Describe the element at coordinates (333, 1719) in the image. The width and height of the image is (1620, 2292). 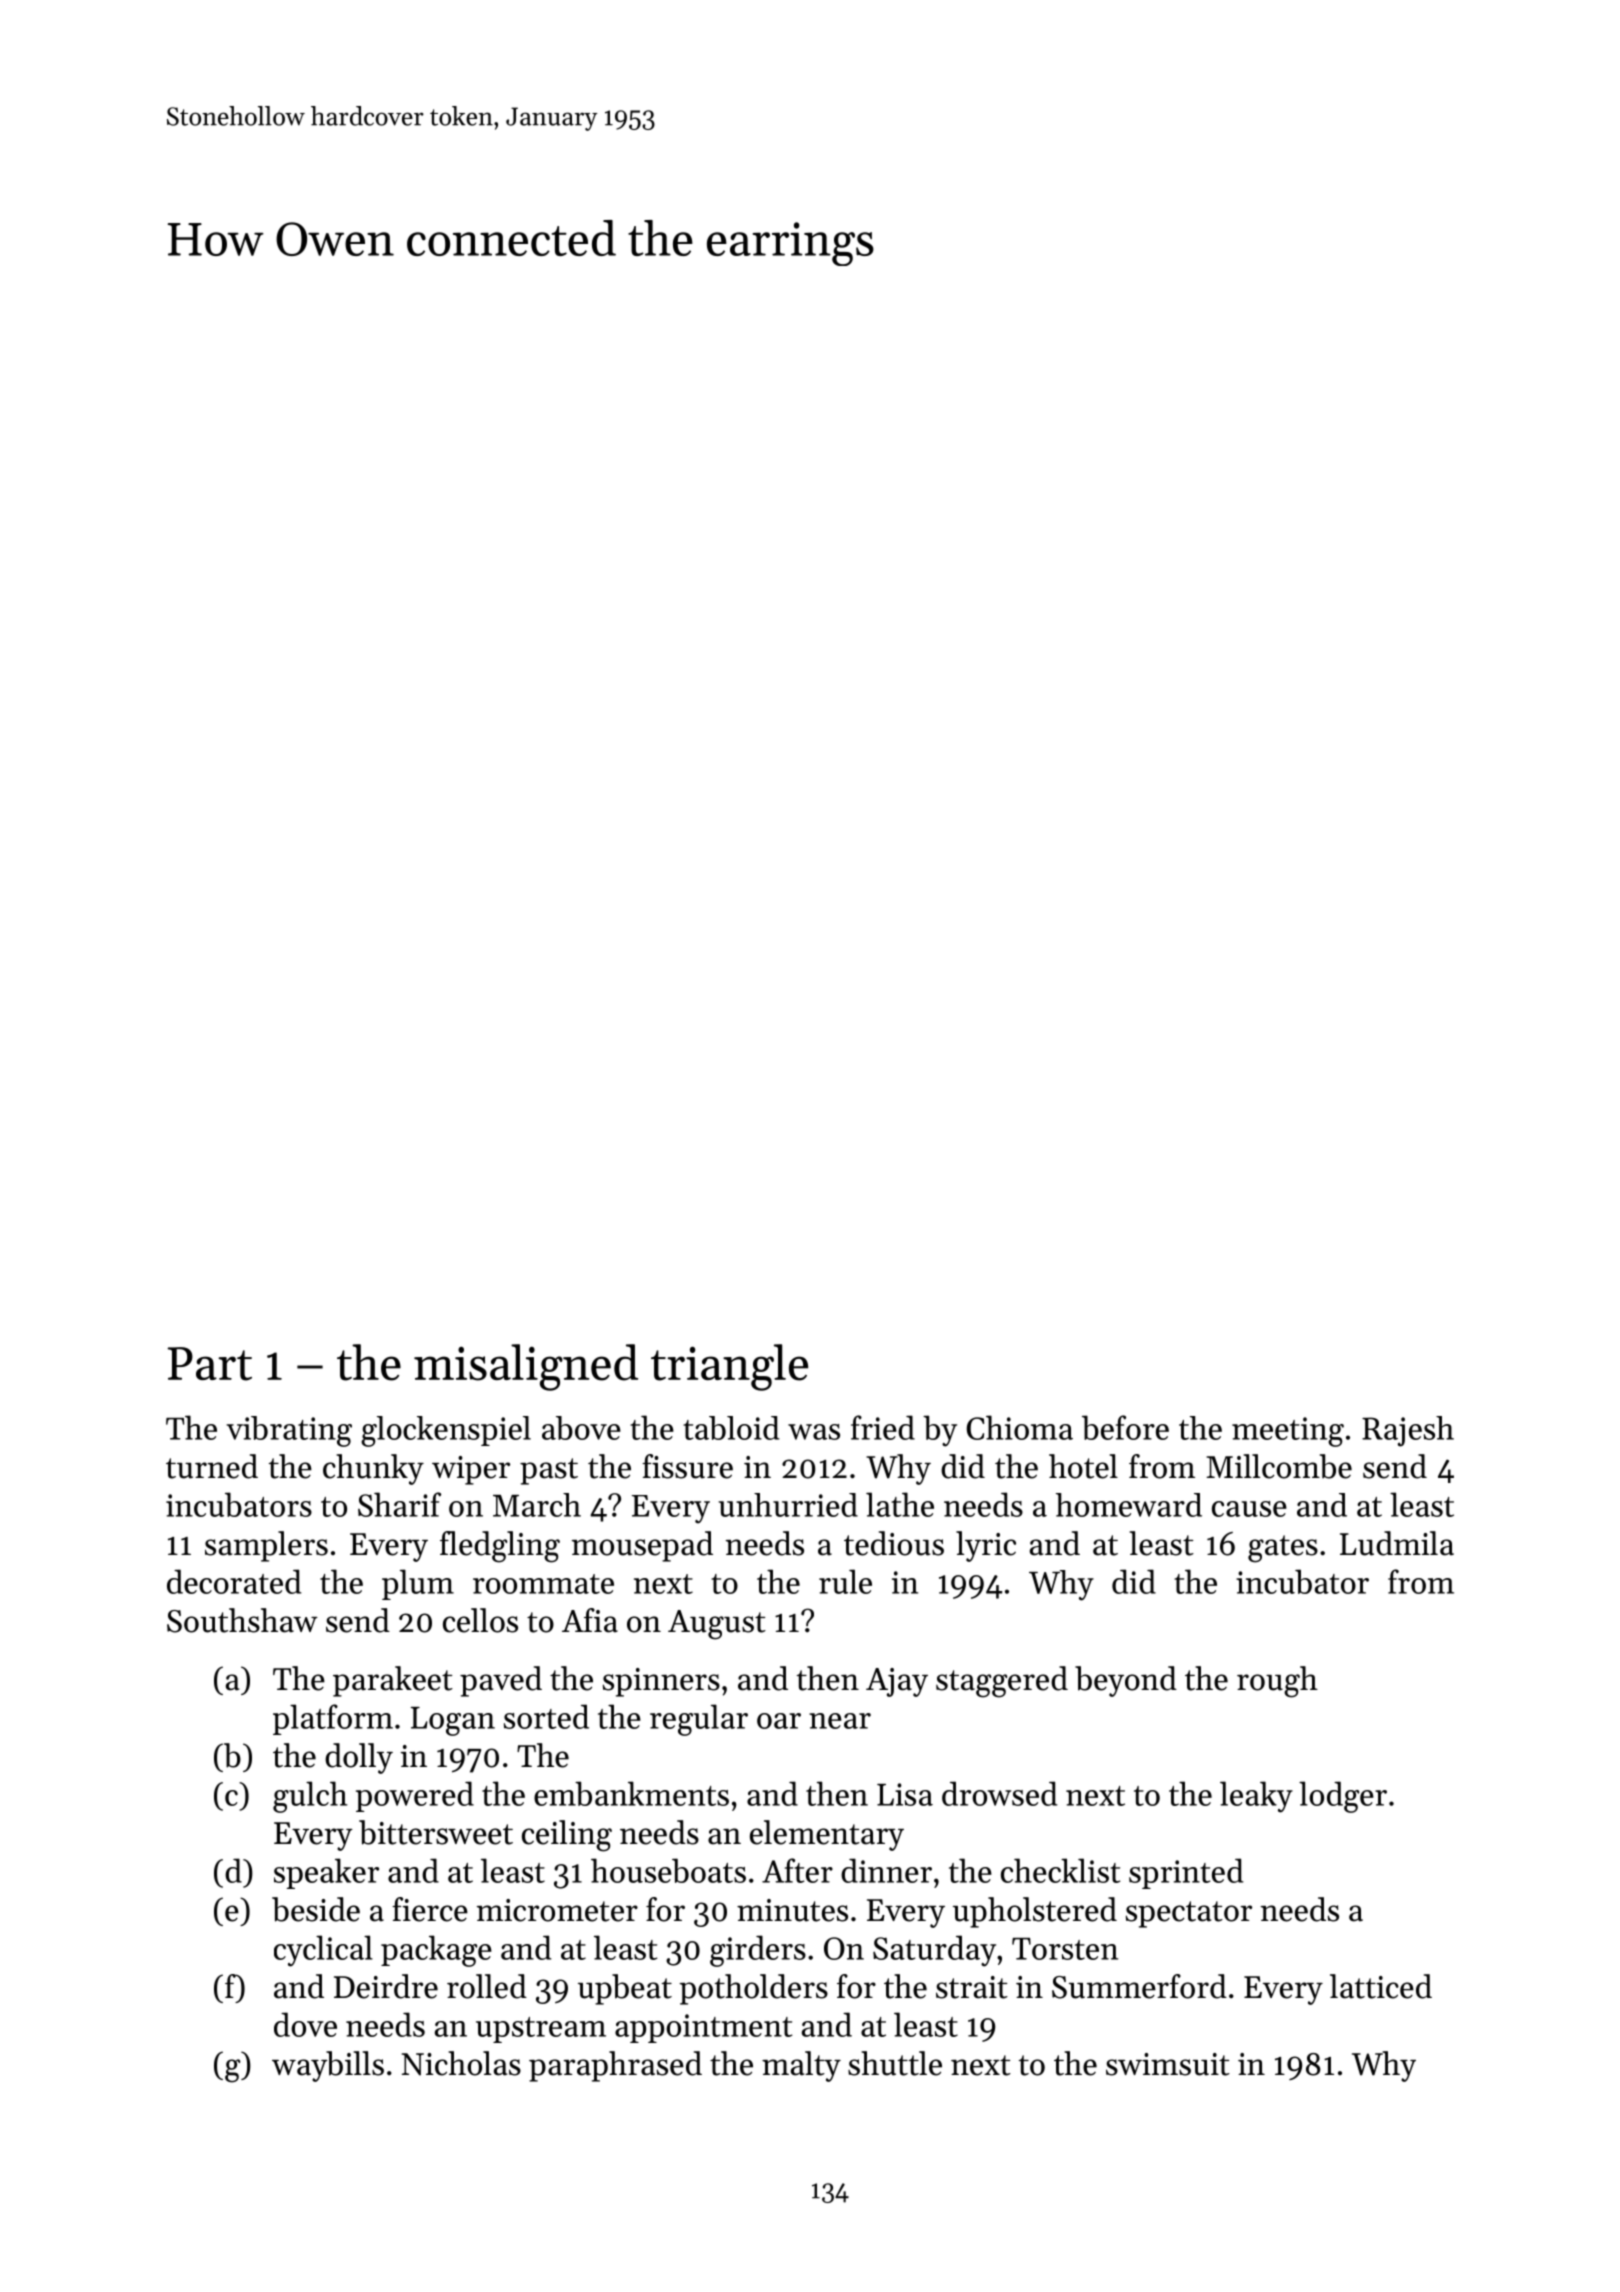
I see `platform` at that location.
